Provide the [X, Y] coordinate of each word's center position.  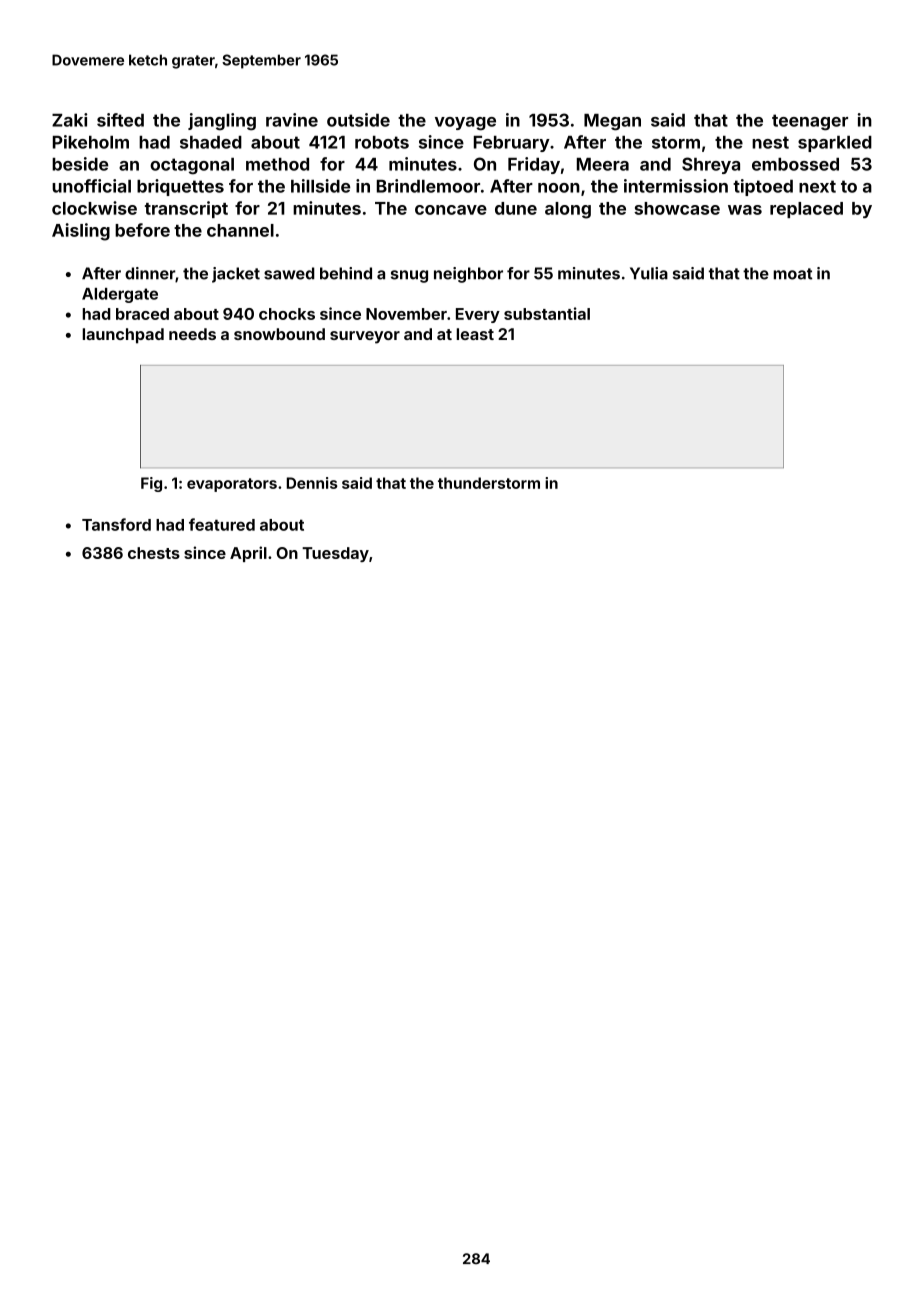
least [475, 334]
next [817, 186]
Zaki [69, 120]
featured [222, 524]
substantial [547, 313]
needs [192, 334]
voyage [465, 124]
